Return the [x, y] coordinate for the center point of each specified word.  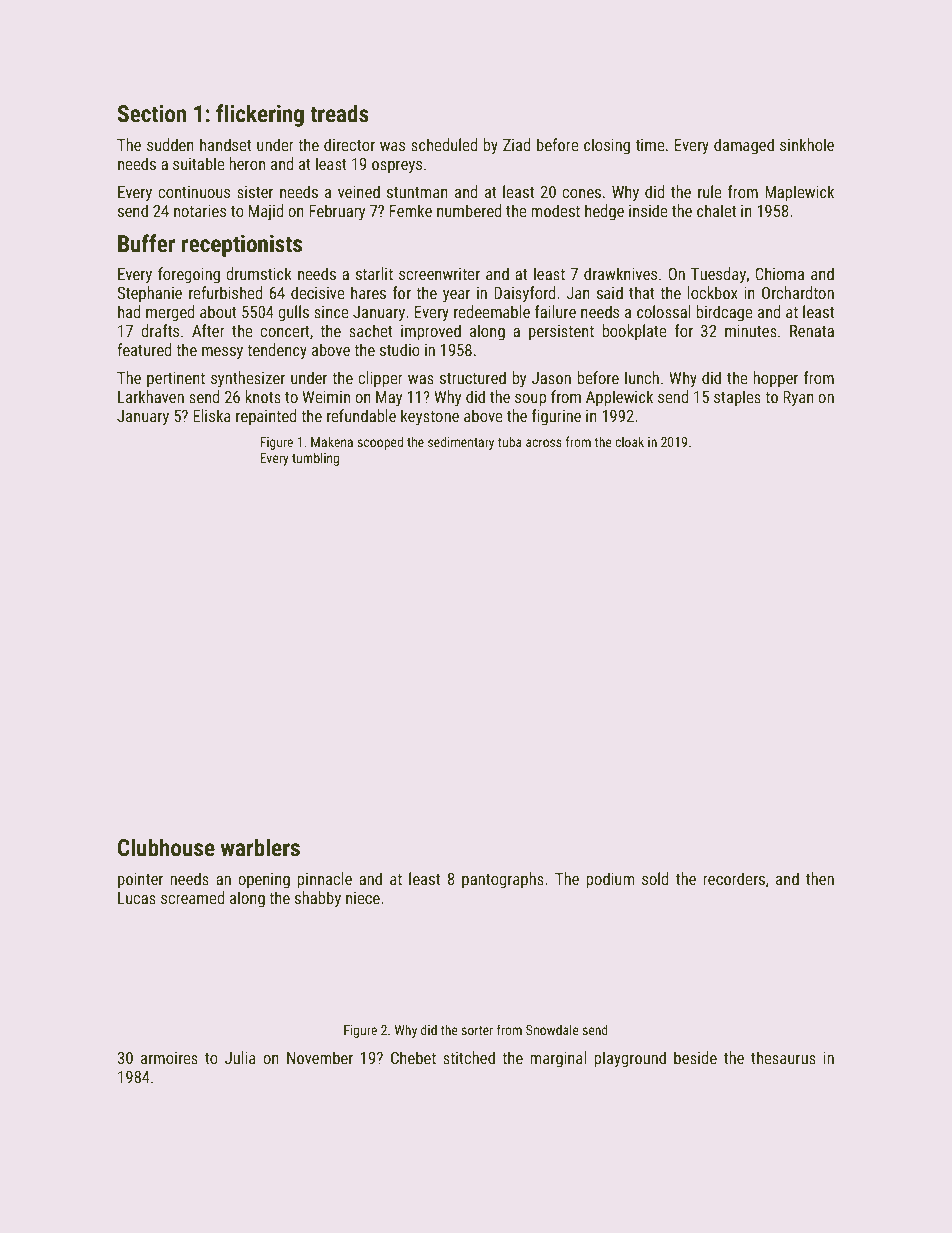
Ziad [517, 144]
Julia [240, 1057]
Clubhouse [166, 847]
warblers [260, 847]
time [650, 145]
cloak [629, 441]
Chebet [413, 1057]
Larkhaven [151, 396]
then [820, 878]
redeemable [492, 311]
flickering [260, 115]
